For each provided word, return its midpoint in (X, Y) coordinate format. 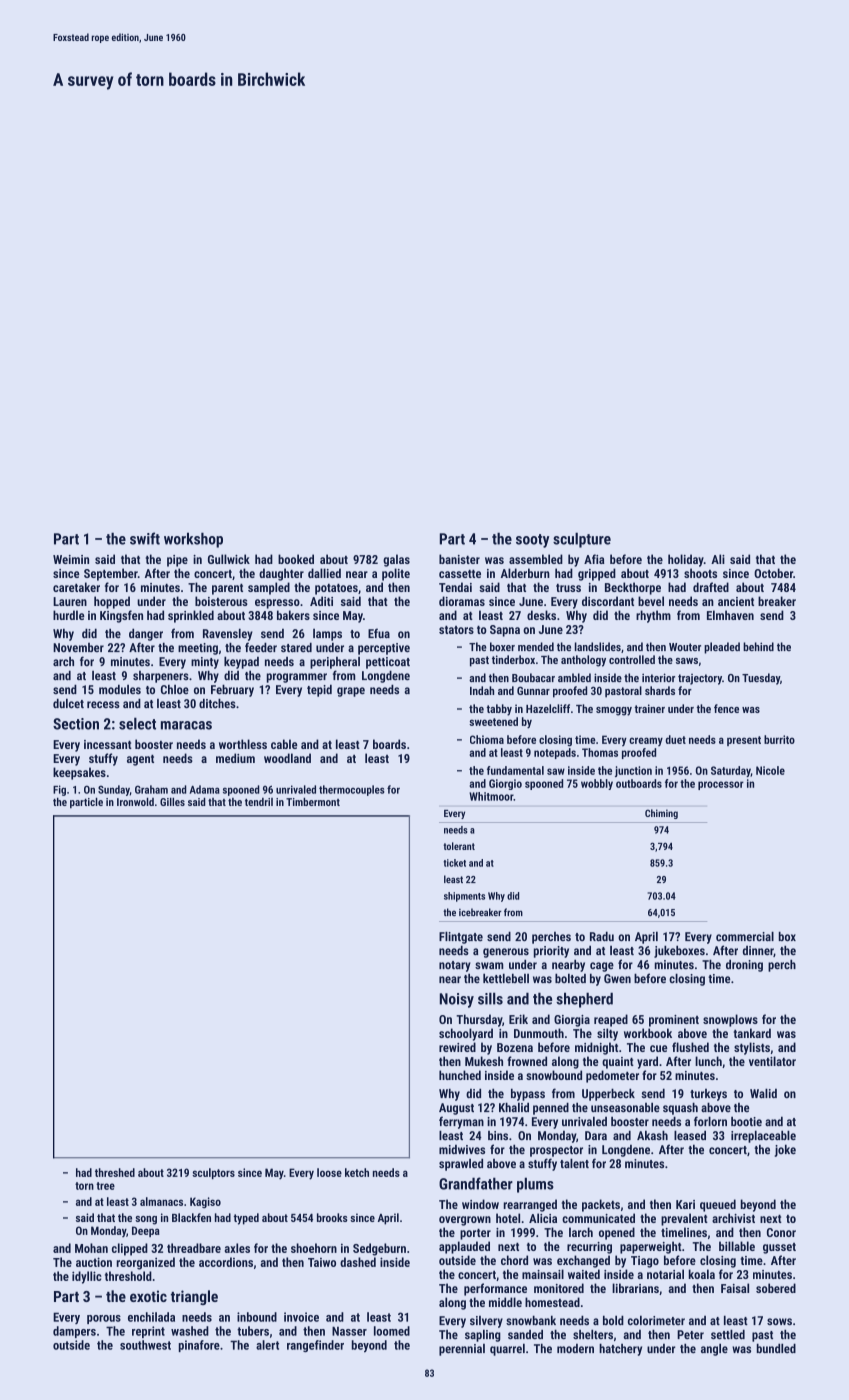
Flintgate (461, 937)
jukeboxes (679, 951)
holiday (686, 560)
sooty (532, 541)
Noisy (457, 1000)
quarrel (507, 1349)
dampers (74, 1332)
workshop (193, 540)
